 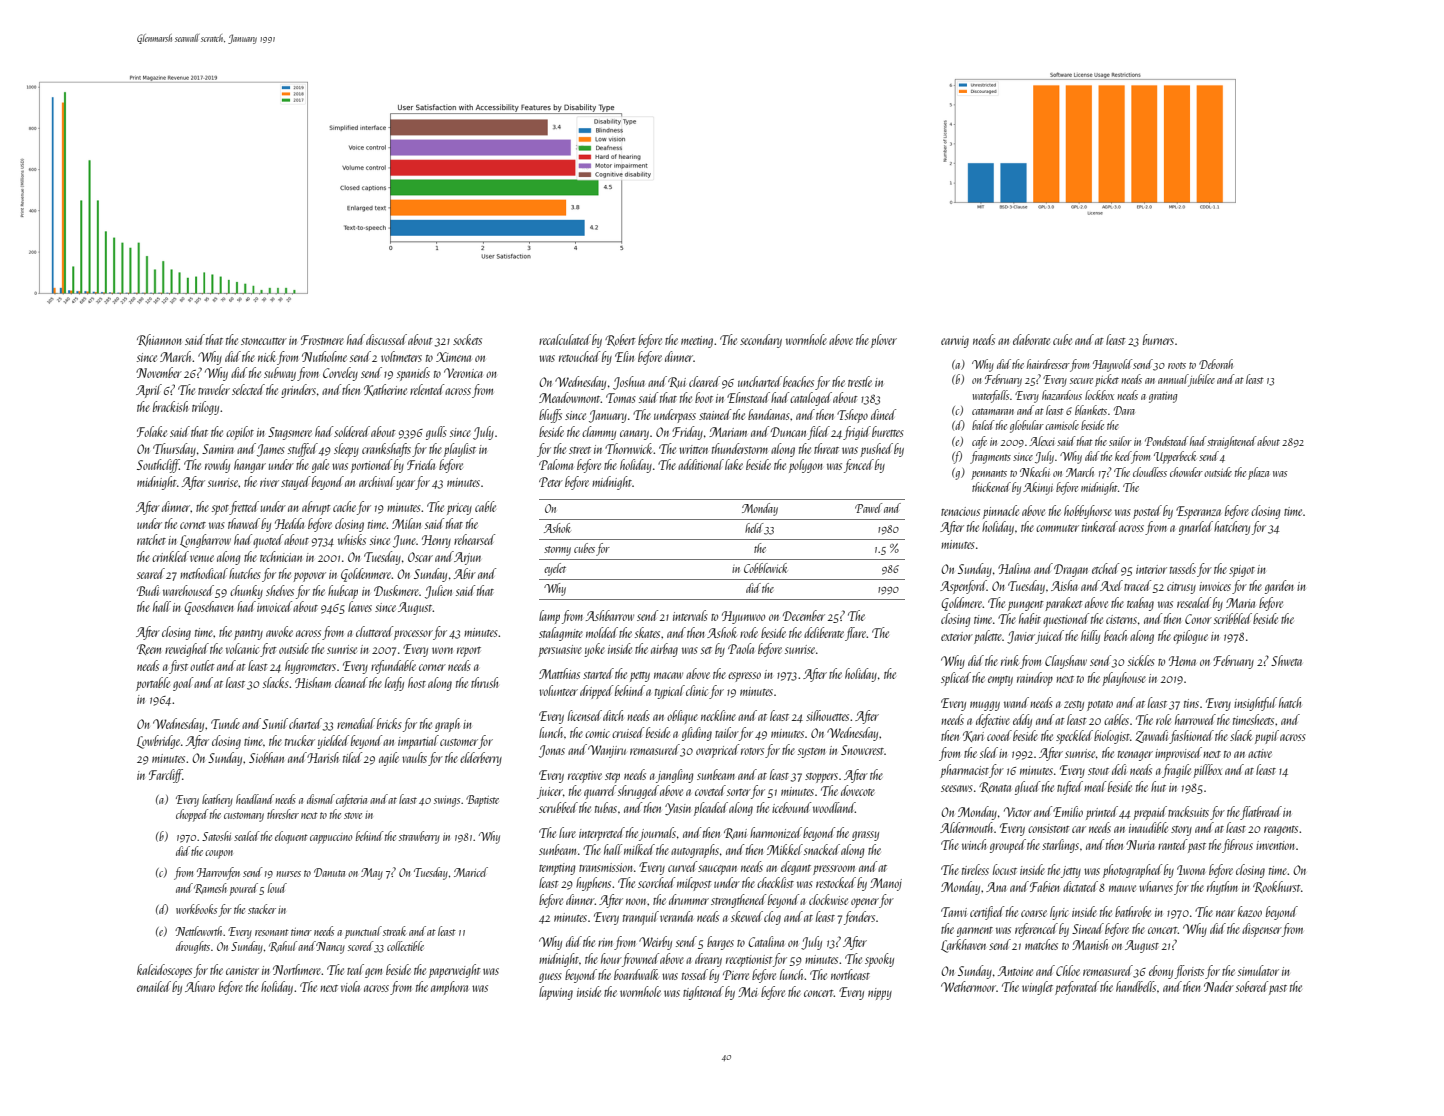 What do you see at coordinates (697, 342) in the document?
I see `meeting` at bounding box center [697, 342].
